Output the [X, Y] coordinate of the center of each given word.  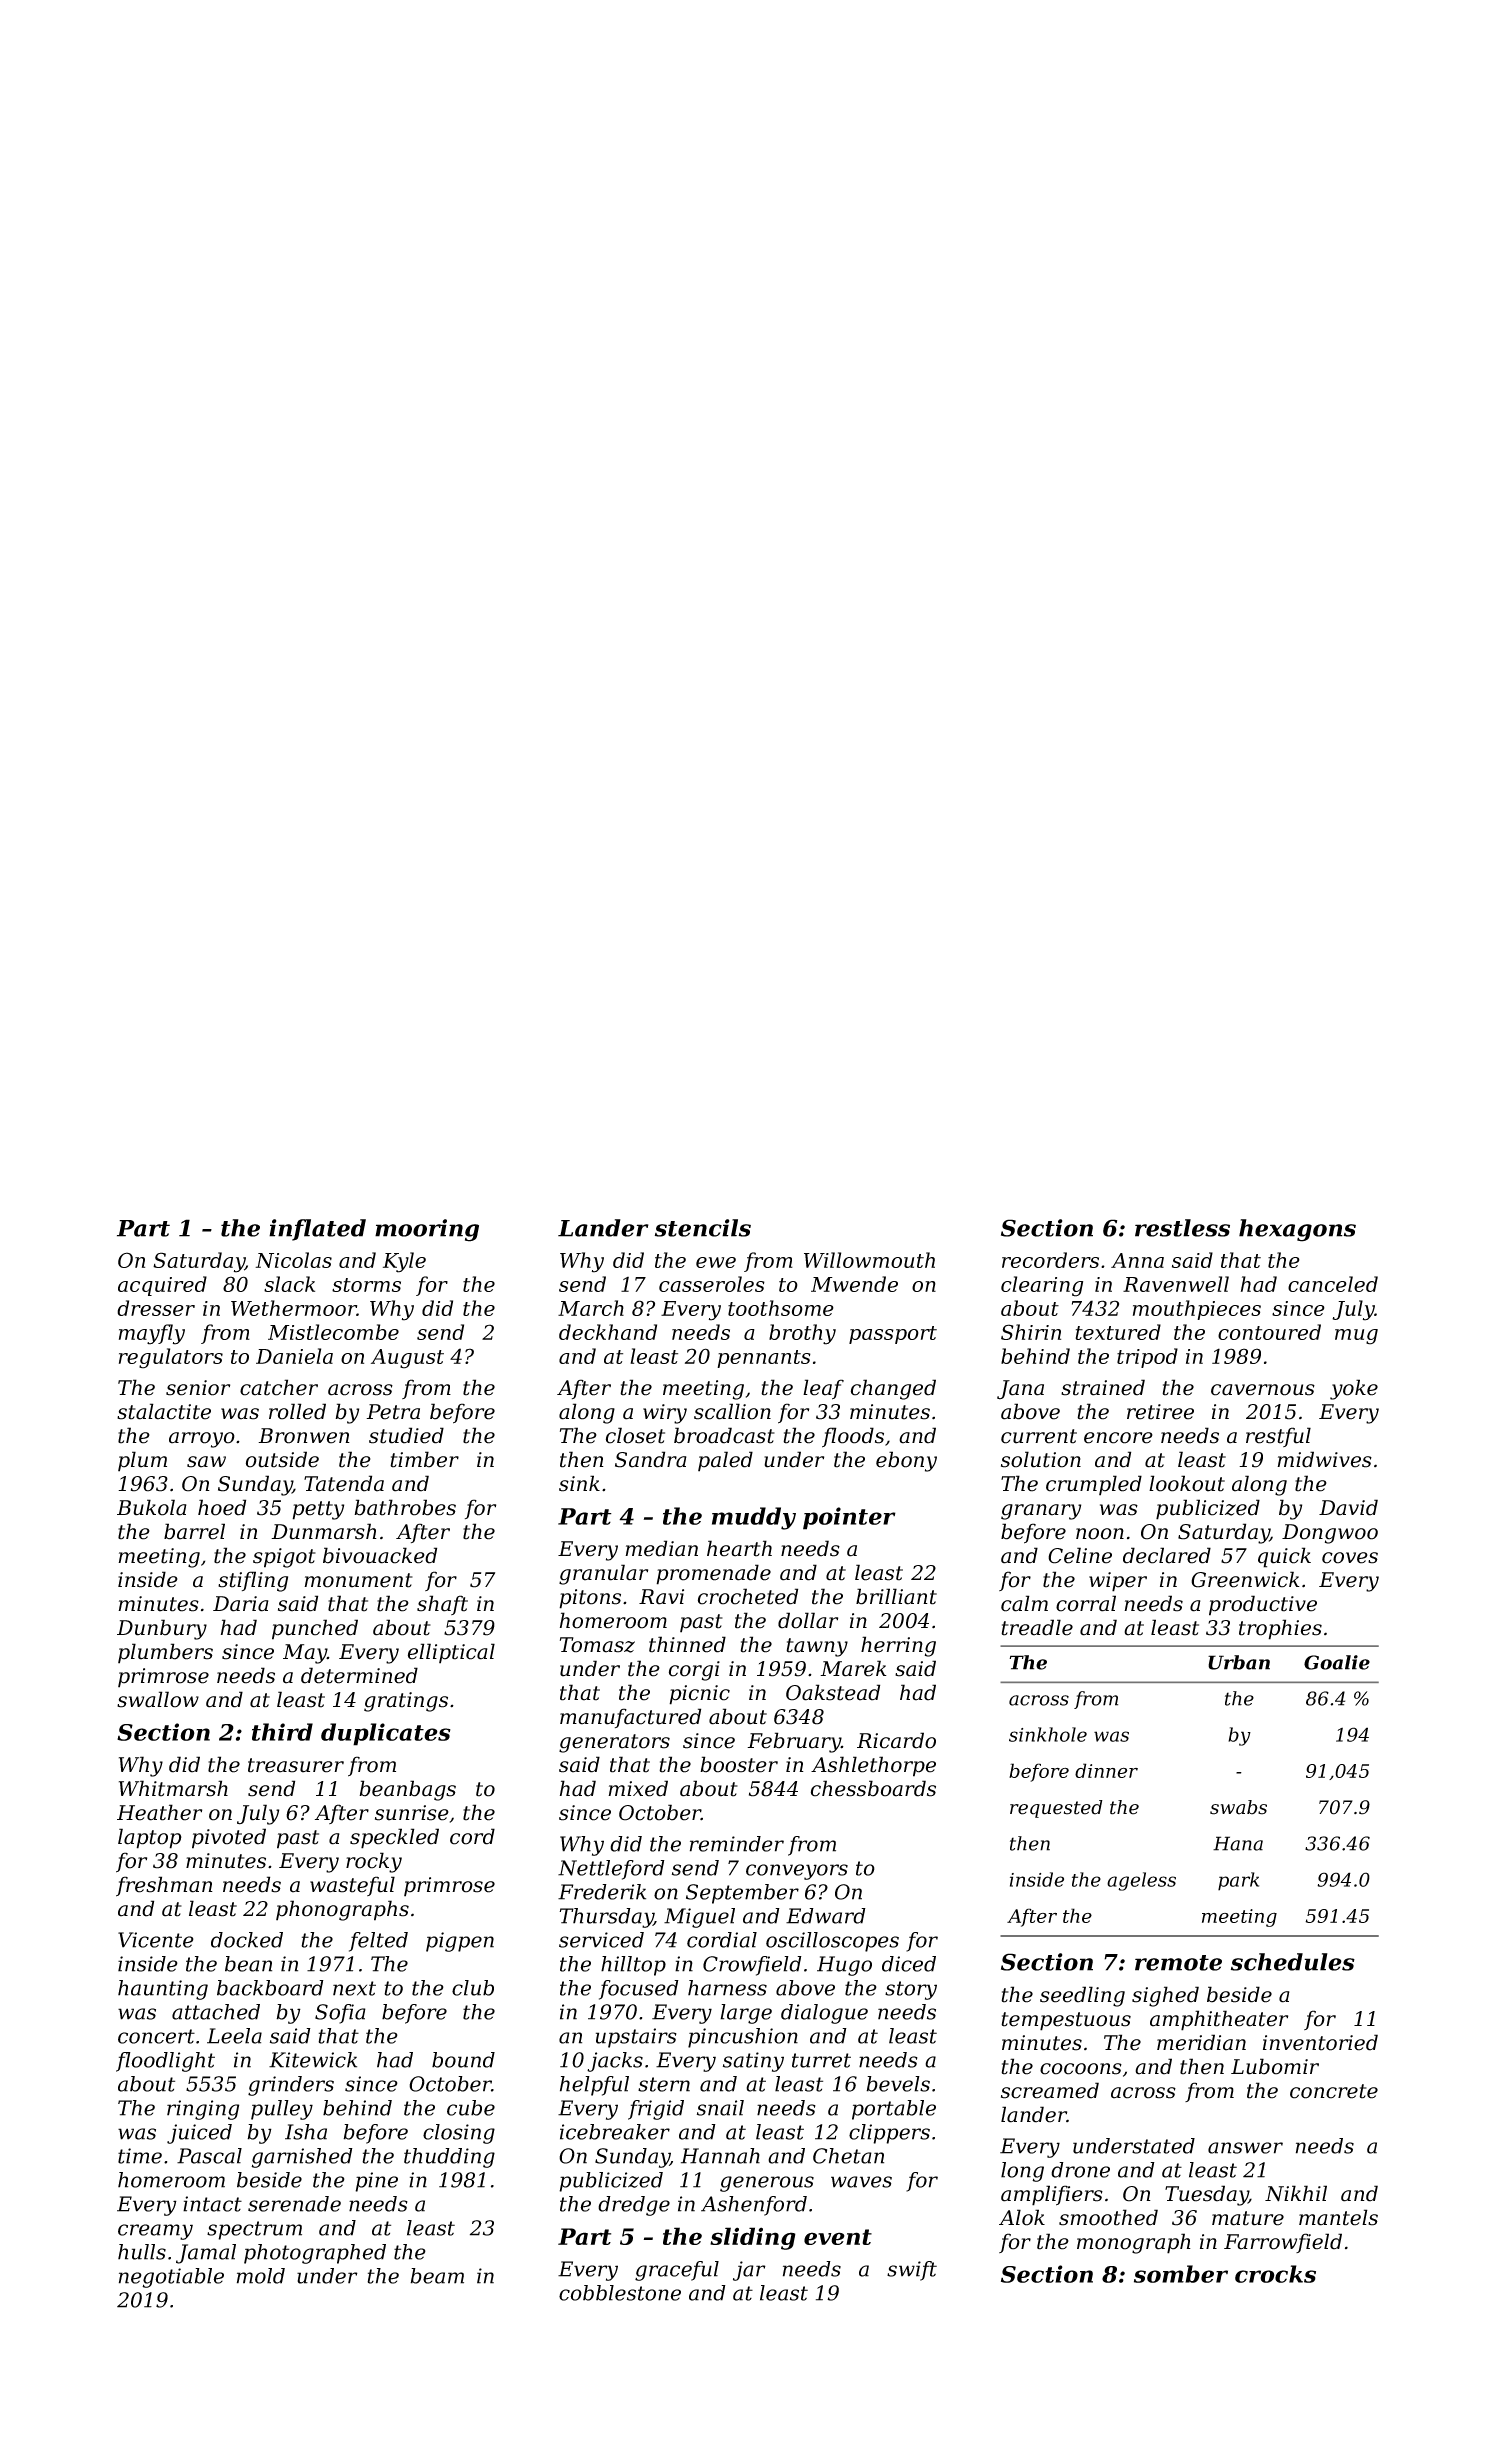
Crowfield [752, 1966]
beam [437, 2276]
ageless [1141, 1881]
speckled [394, 1838]
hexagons [1297, 1230]
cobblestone [620, 2293]
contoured [1269, 1332]
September [742, 1894]
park [1238, 1881]
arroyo [202, 1440]
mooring [427, 1230]
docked [247, 1940]
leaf [823, 1389]
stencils [703, 1228]
